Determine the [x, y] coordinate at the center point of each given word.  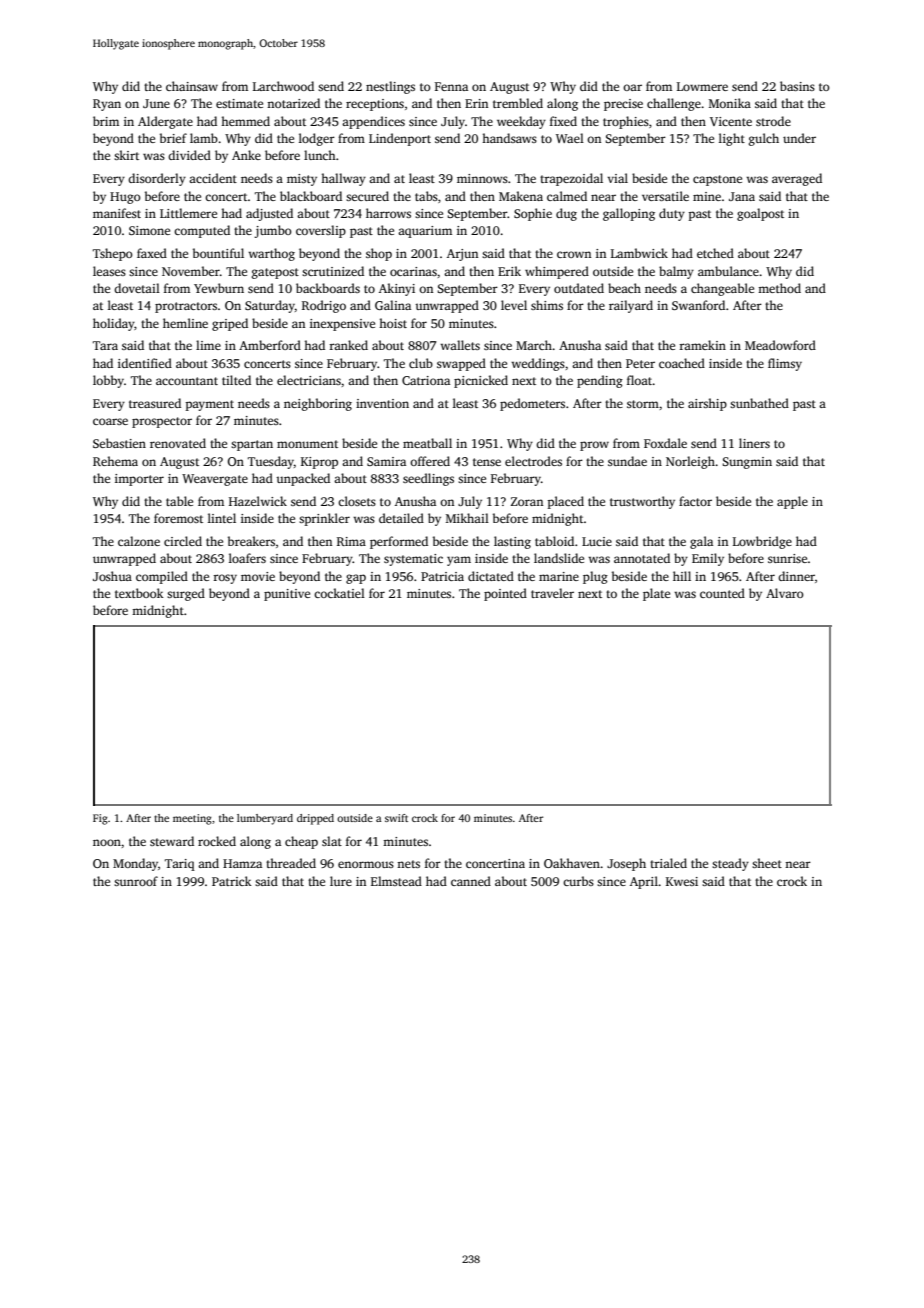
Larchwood [283, 86]
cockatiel [339, 593]
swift [396, 818]
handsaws [509, 138]
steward [172, 841]
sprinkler [324, 519]
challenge [674, 104]
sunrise [787, 558]
